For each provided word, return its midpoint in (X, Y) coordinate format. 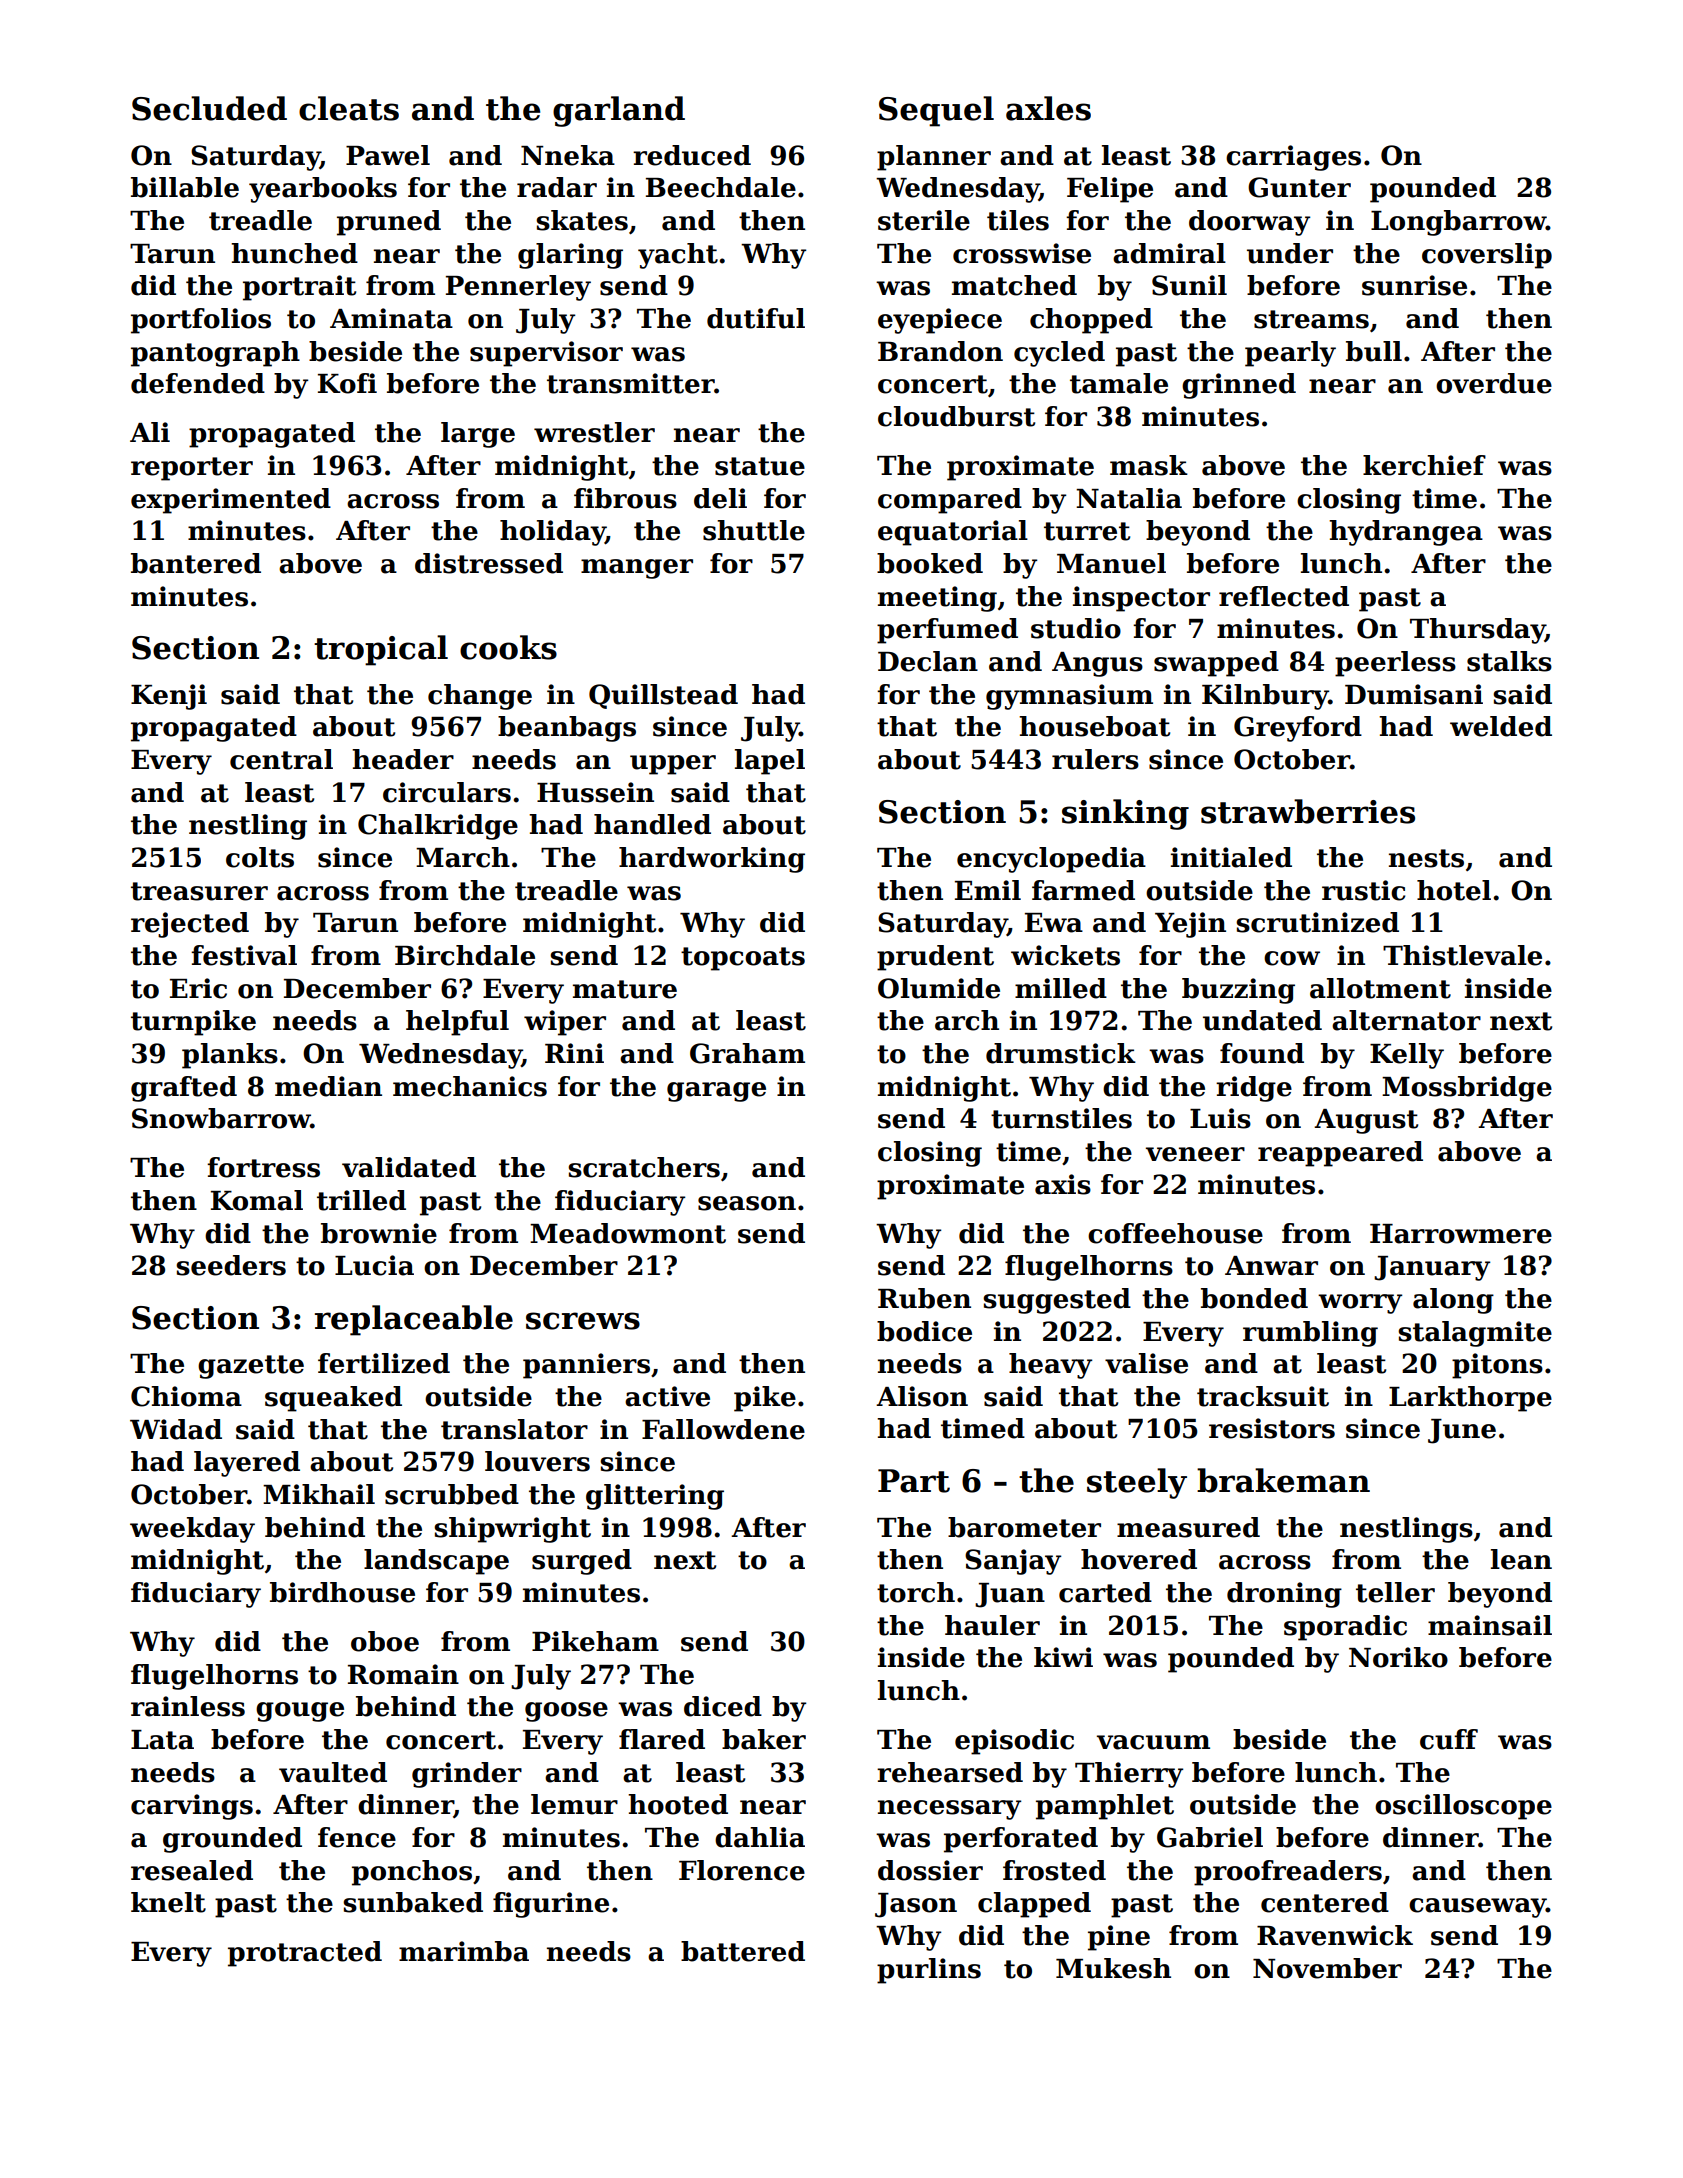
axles (1048, 108)
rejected (190, 925)
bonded (1254, 1298)
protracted (305, 1954)
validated (409, 1167)
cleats (349, 108)
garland (619, 111)
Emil (988, 890)
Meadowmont (628, 1233)
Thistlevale (1462, 955)
